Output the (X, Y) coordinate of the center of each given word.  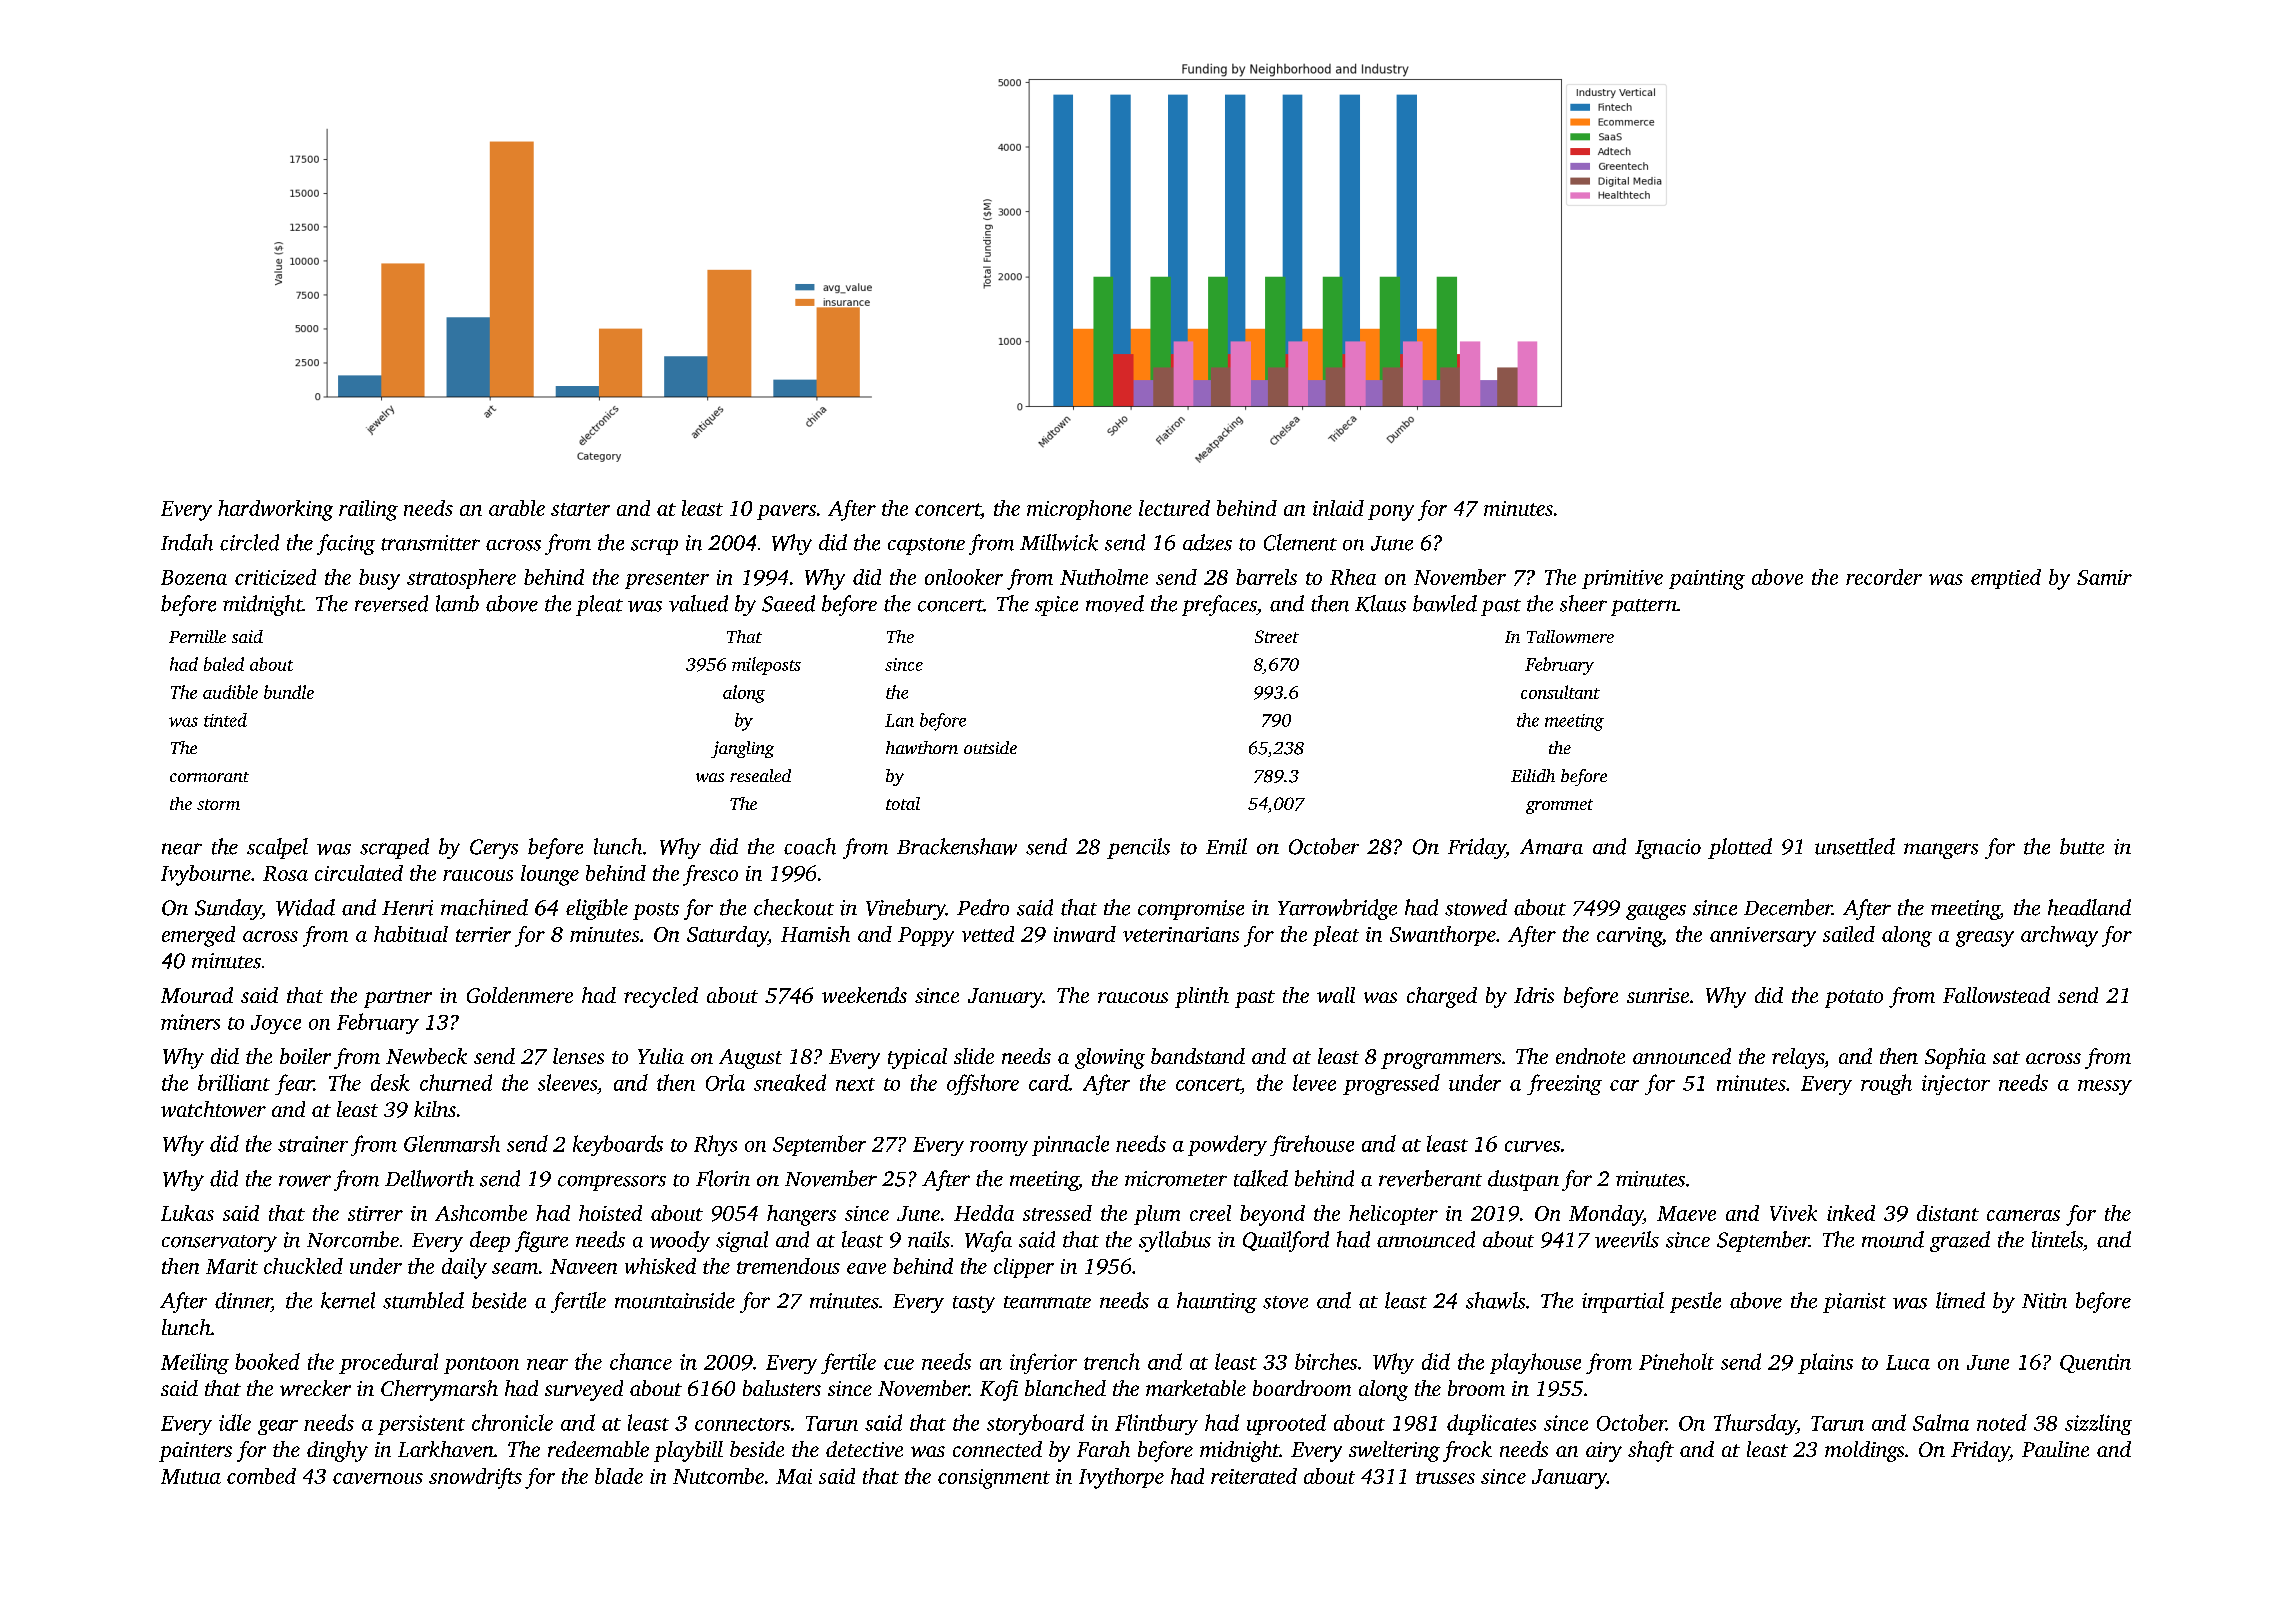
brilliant (234, 1082)
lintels (2057, 1239)
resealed (760, 775)
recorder (1884, 577)
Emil (1226, 846)
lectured (1174, 508)
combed (261, 1476)
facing (346, 544)
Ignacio (1668, 849)
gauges (1656, 912)
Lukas (187, 1213)
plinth (1202, 997)
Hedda (984, 1213)
